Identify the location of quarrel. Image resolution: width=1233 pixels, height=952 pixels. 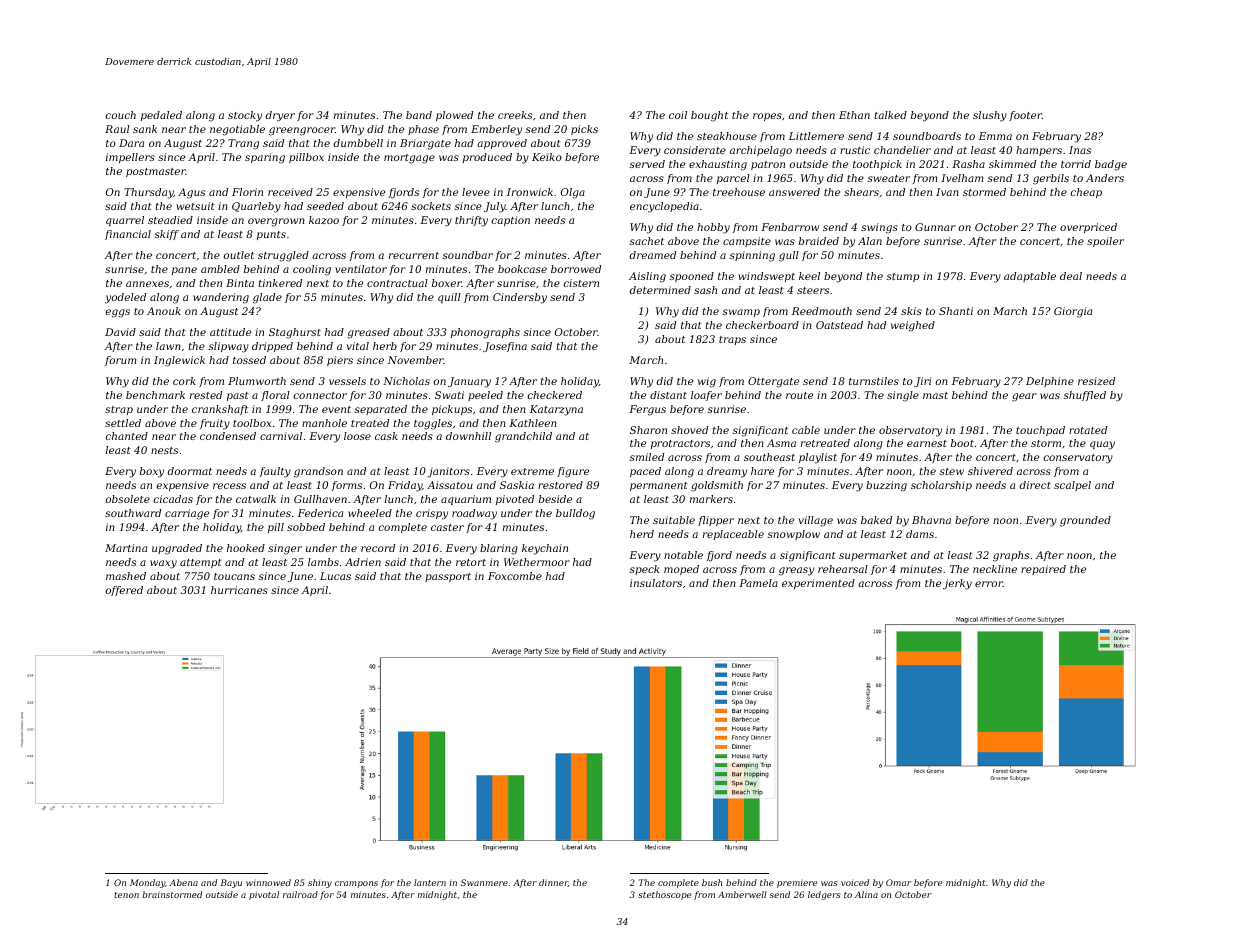
(125, 221).
